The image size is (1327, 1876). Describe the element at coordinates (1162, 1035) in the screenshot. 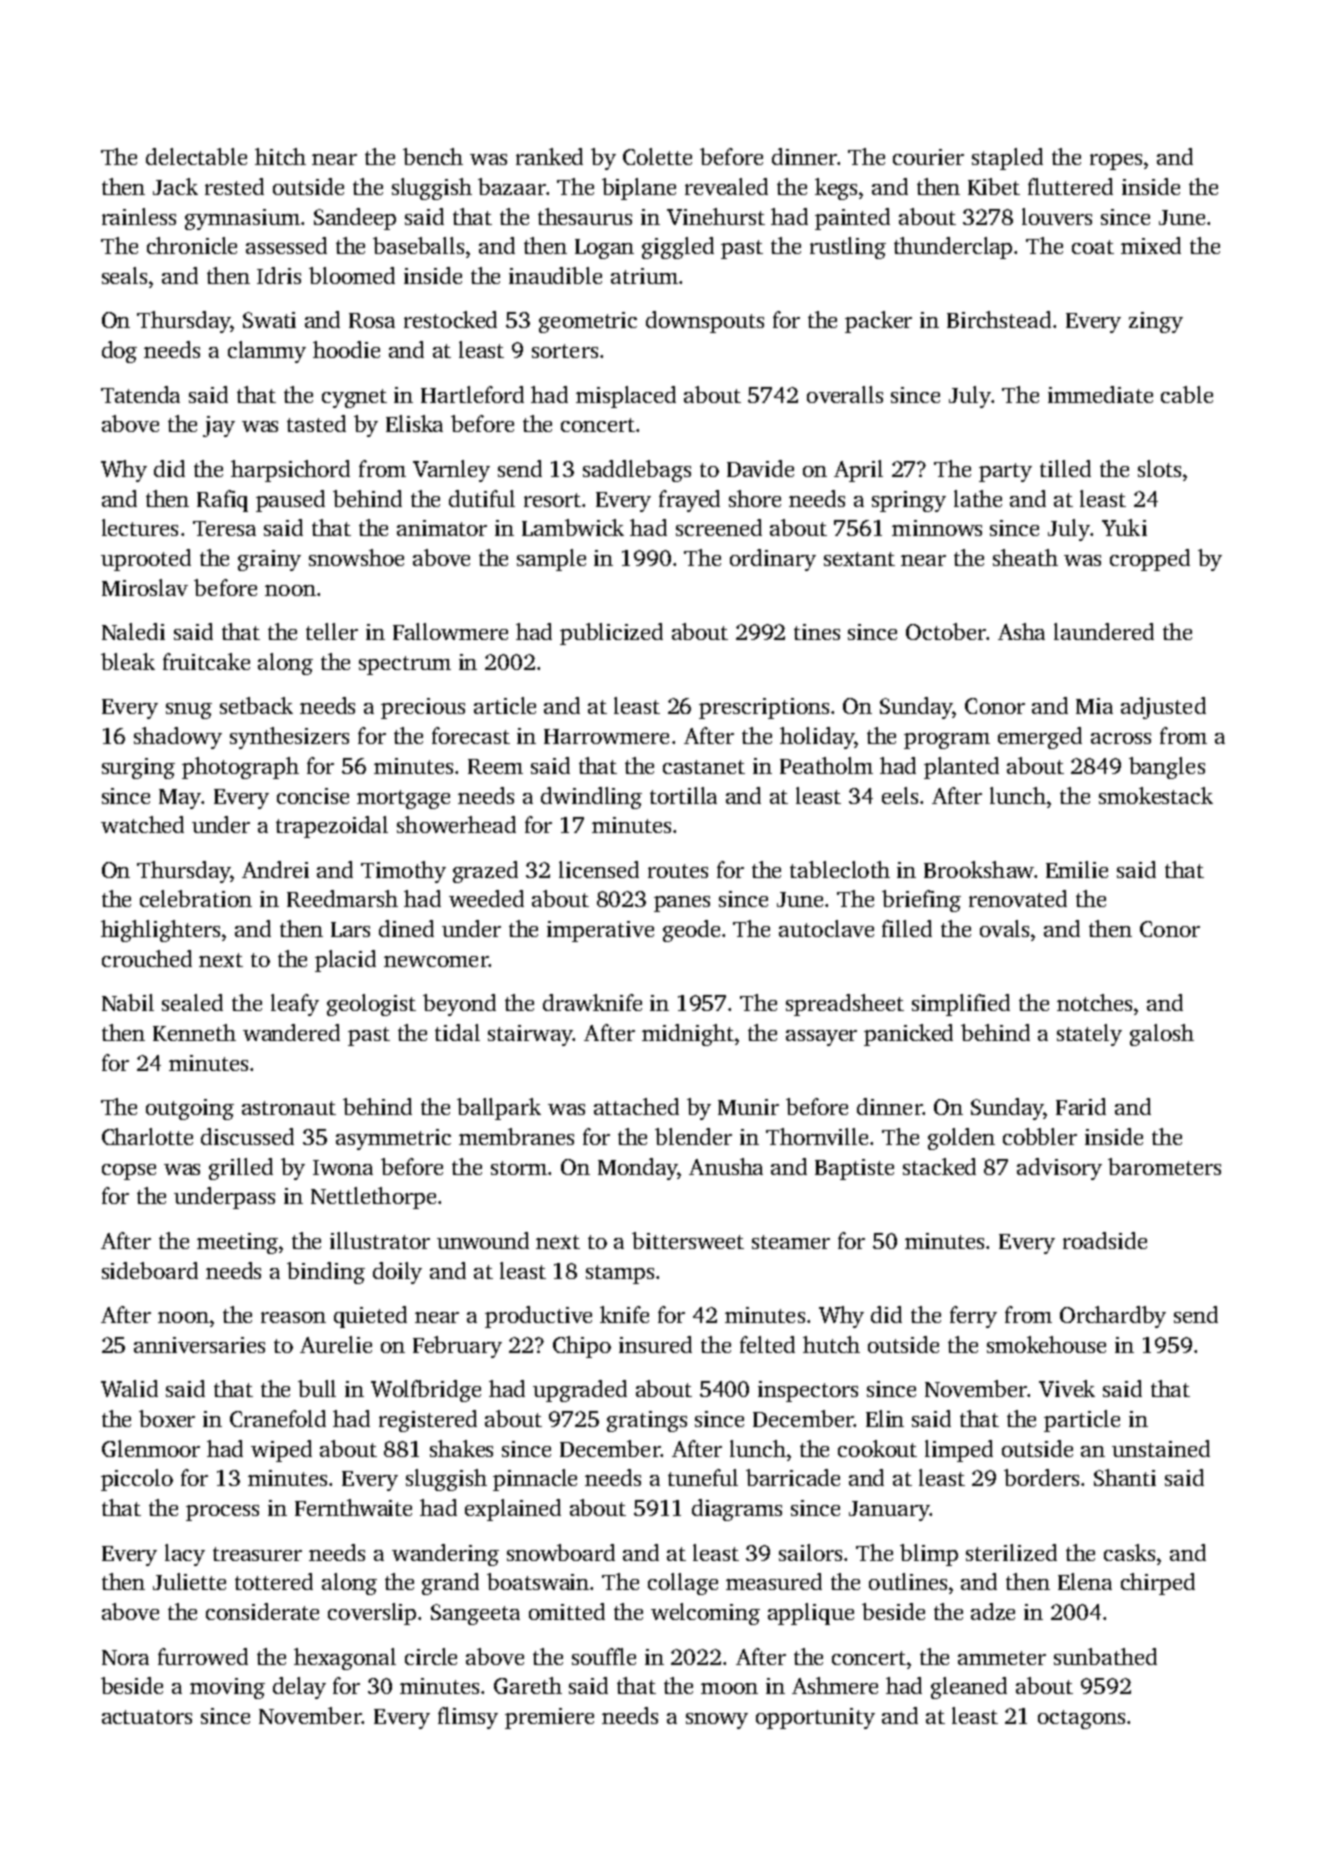

I see `galosh` at that location.
